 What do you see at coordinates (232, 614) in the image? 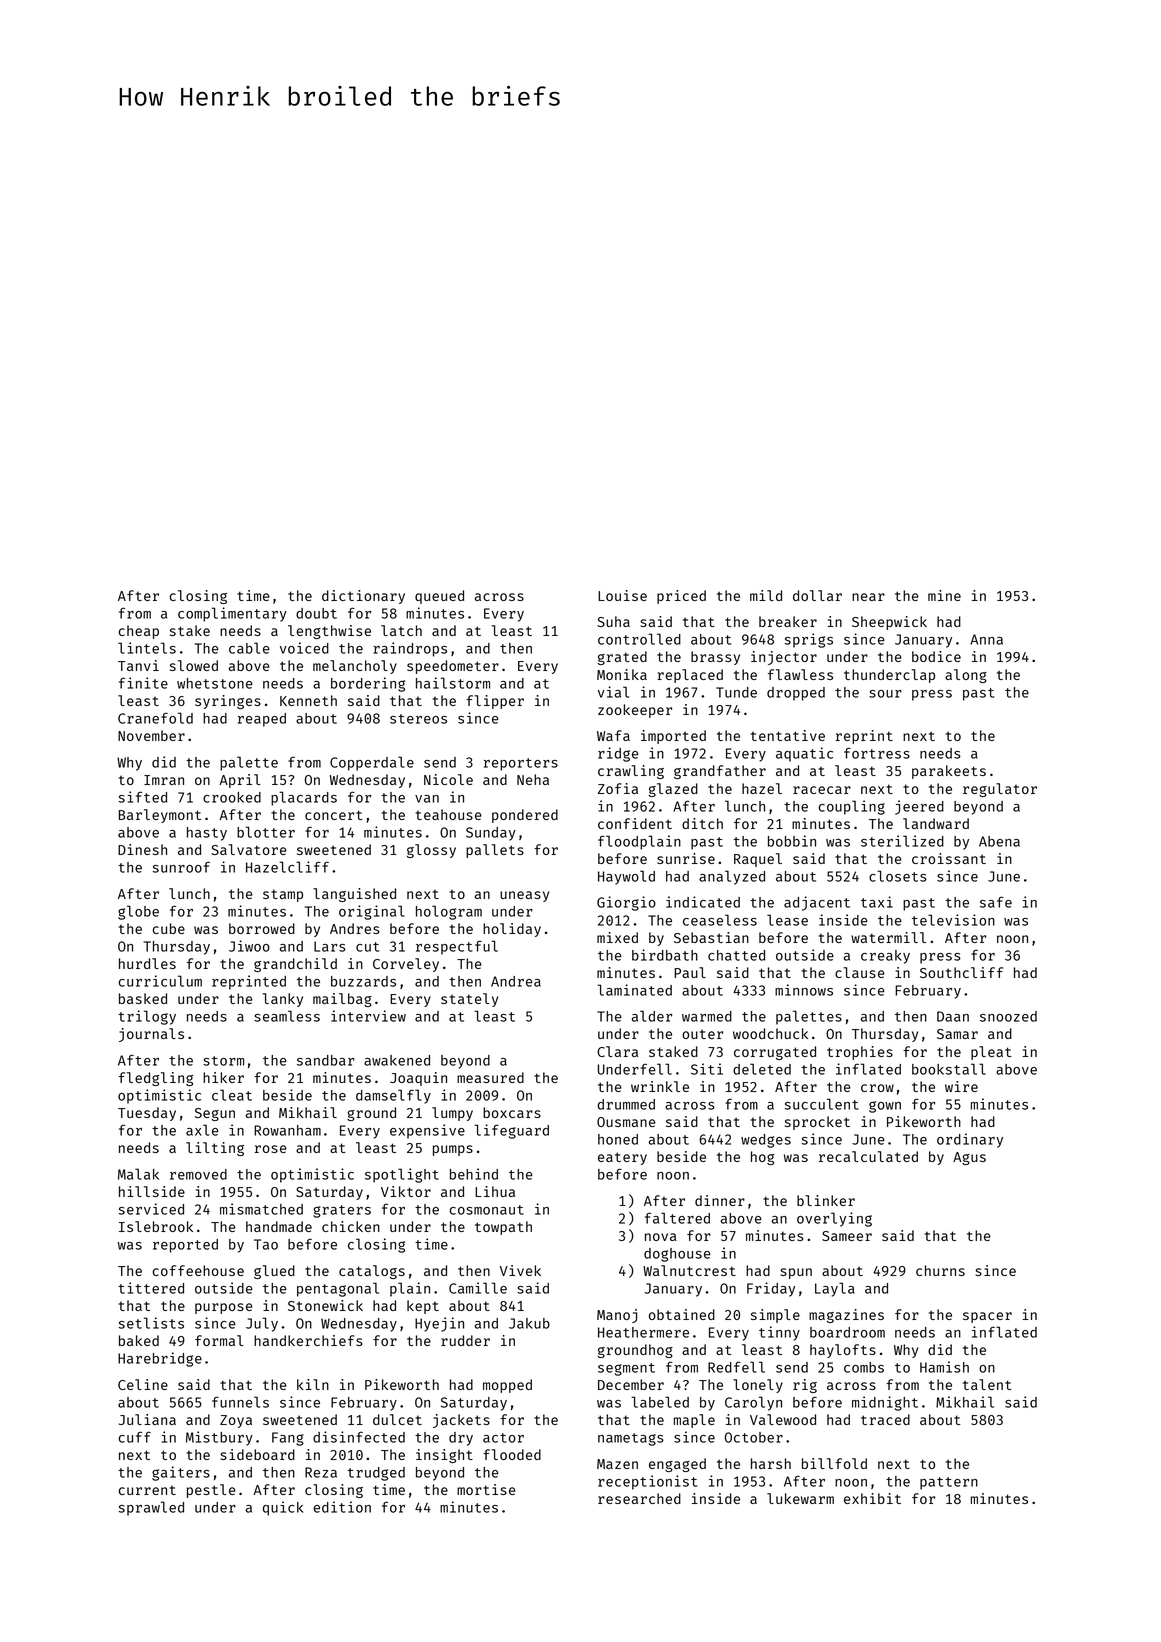
I see `complimentary` at bounding box center [232, 614].
